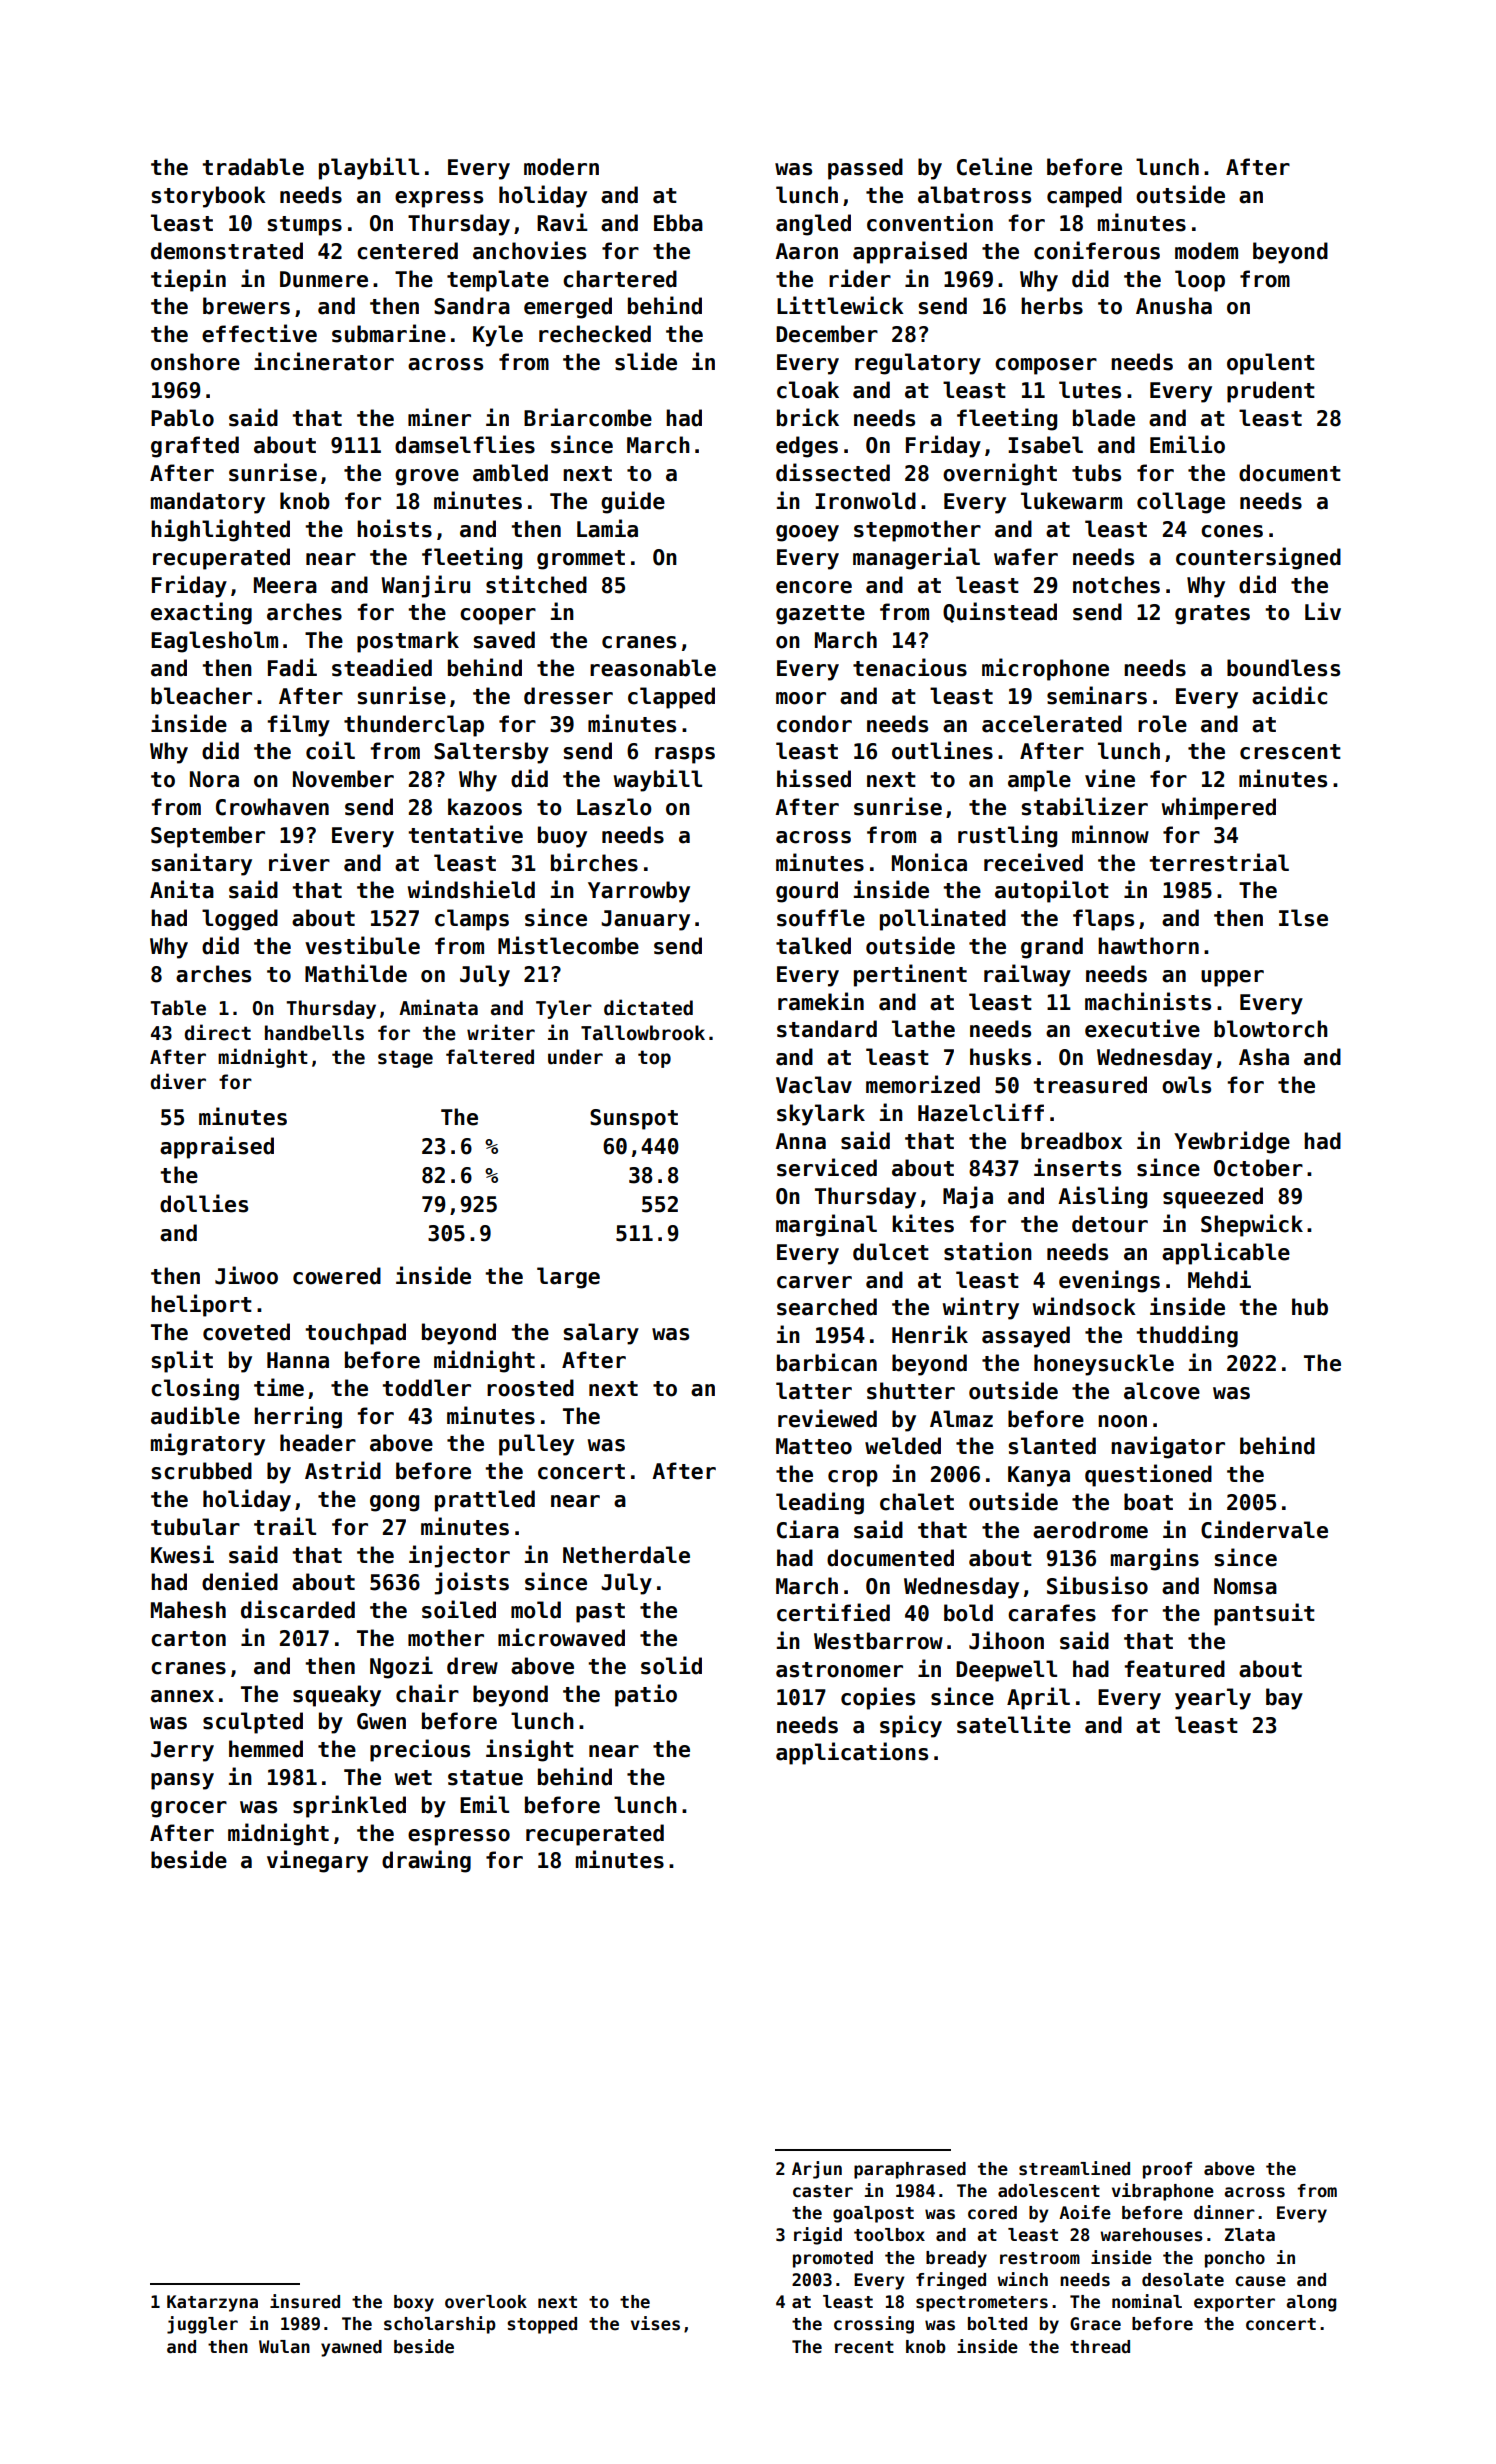 The image size is (1496, 2464). I want to click on stopped, so click(542, 2325).
